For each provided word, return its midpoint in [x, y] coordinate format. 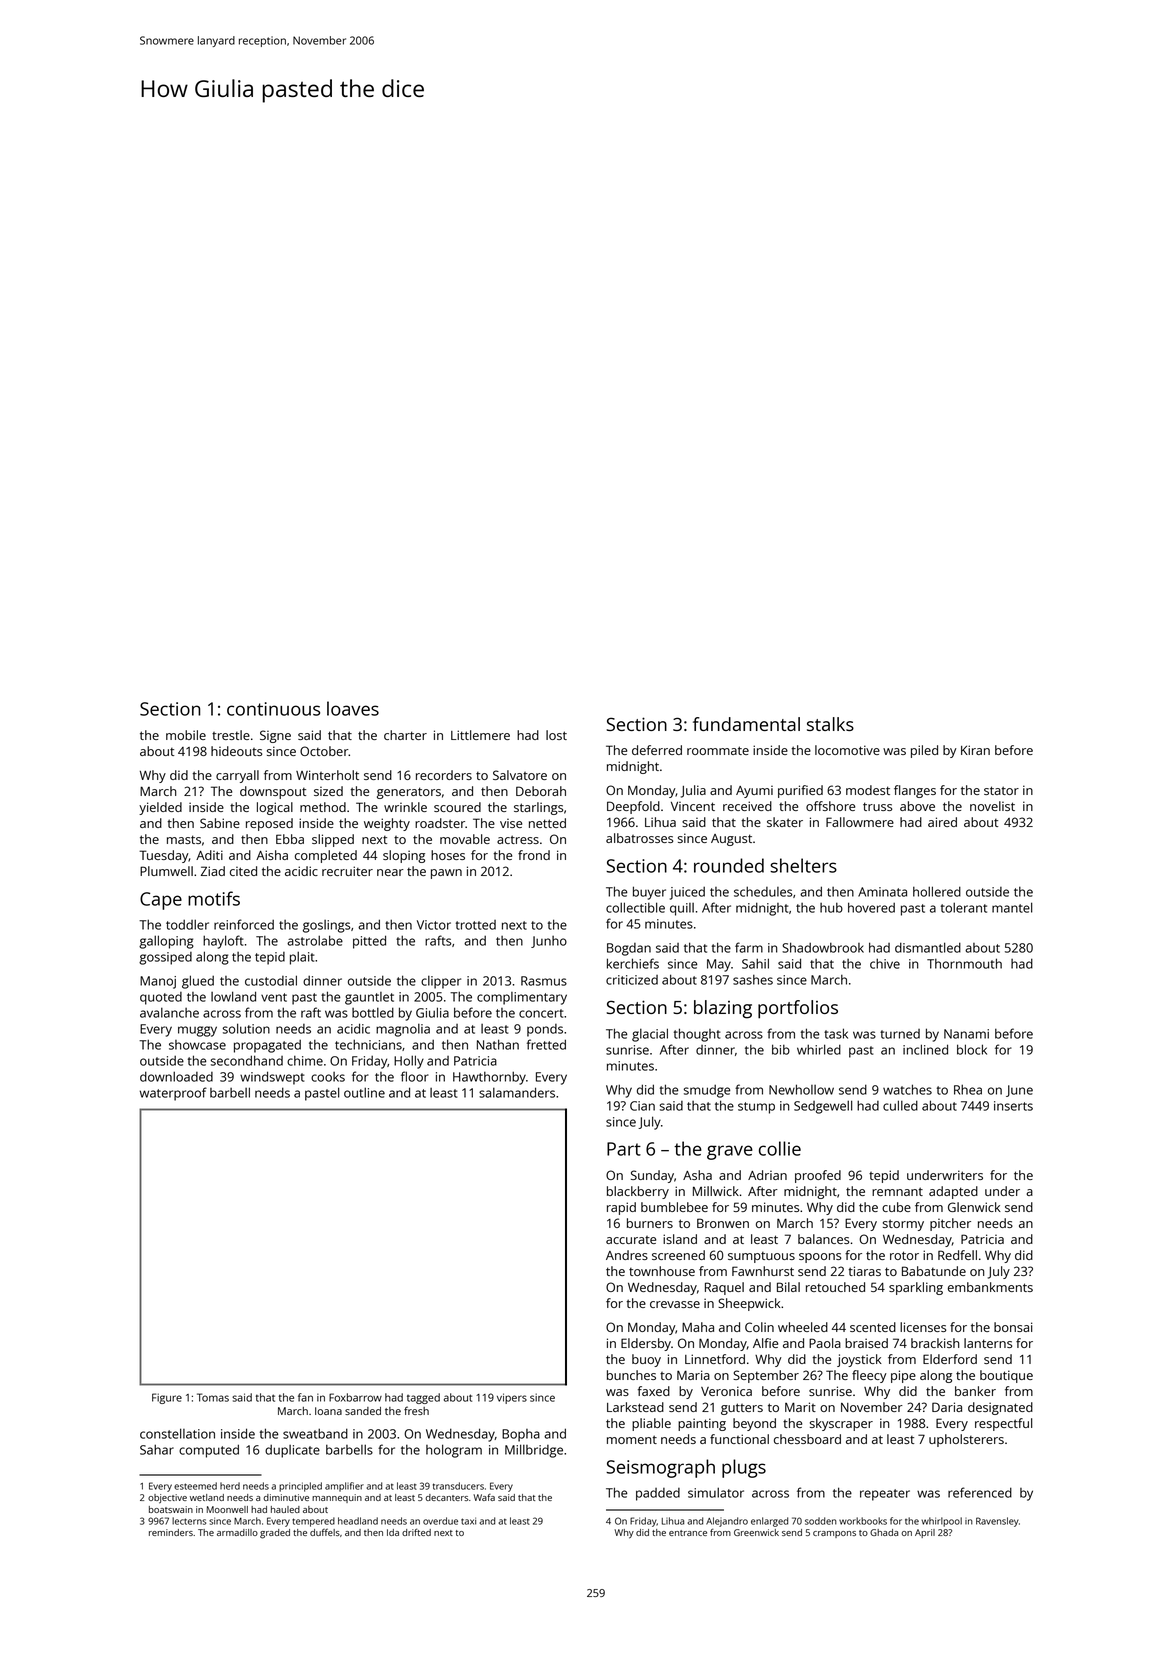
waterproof [173, 1094]
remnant [897, 1191]
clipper [441, 982]
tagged [423, 1398]
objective [167, 1499]
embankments [990, 1287]
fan [305, 1397]
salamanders [517, 1092]
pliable [651, 1424]
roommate [718, 750]
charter [405, 735]
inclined [925, 1049]
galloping [166, 942]
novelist [992, 806]
